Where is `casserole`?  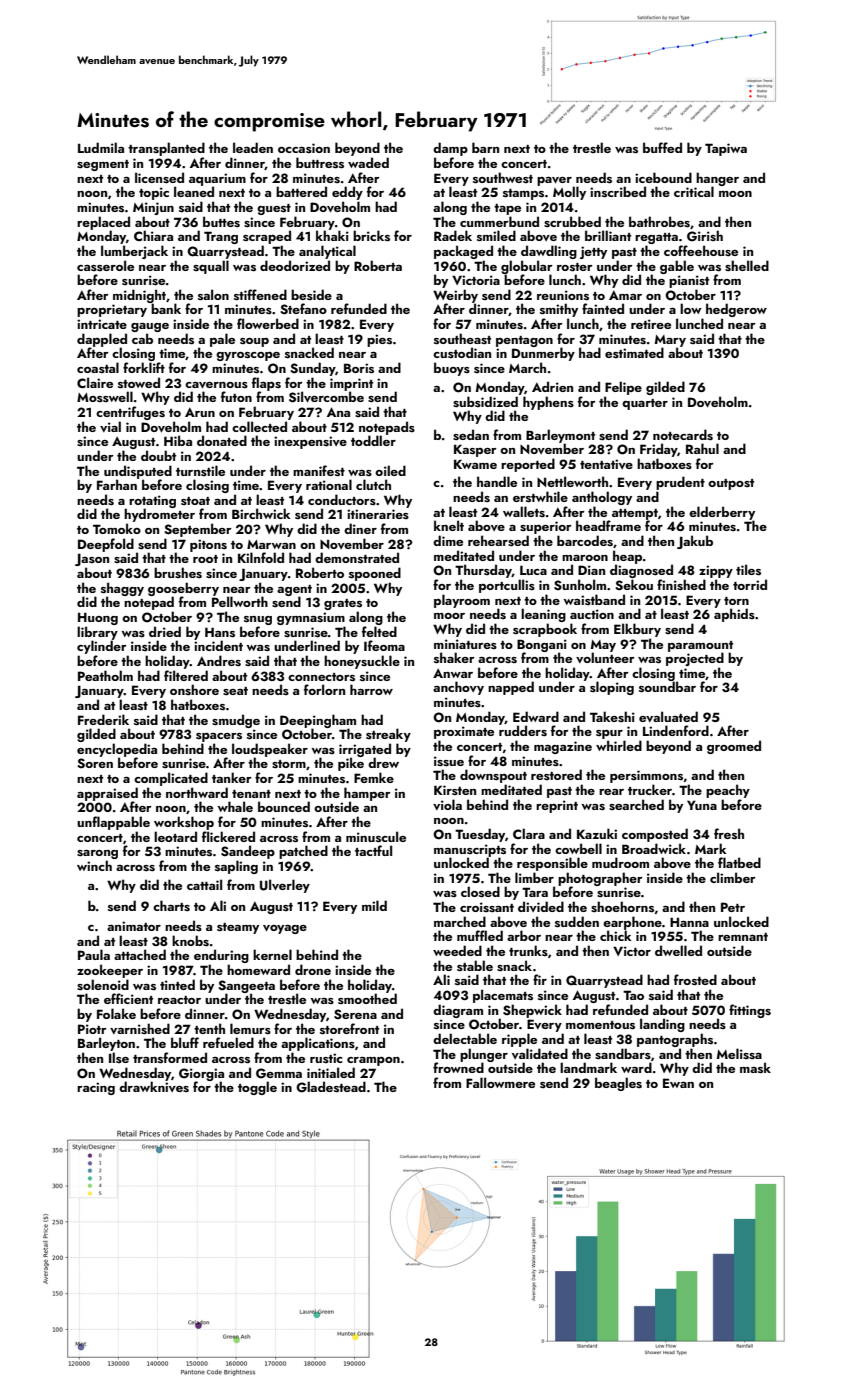 casserole is located at coordinates (105, 265).
